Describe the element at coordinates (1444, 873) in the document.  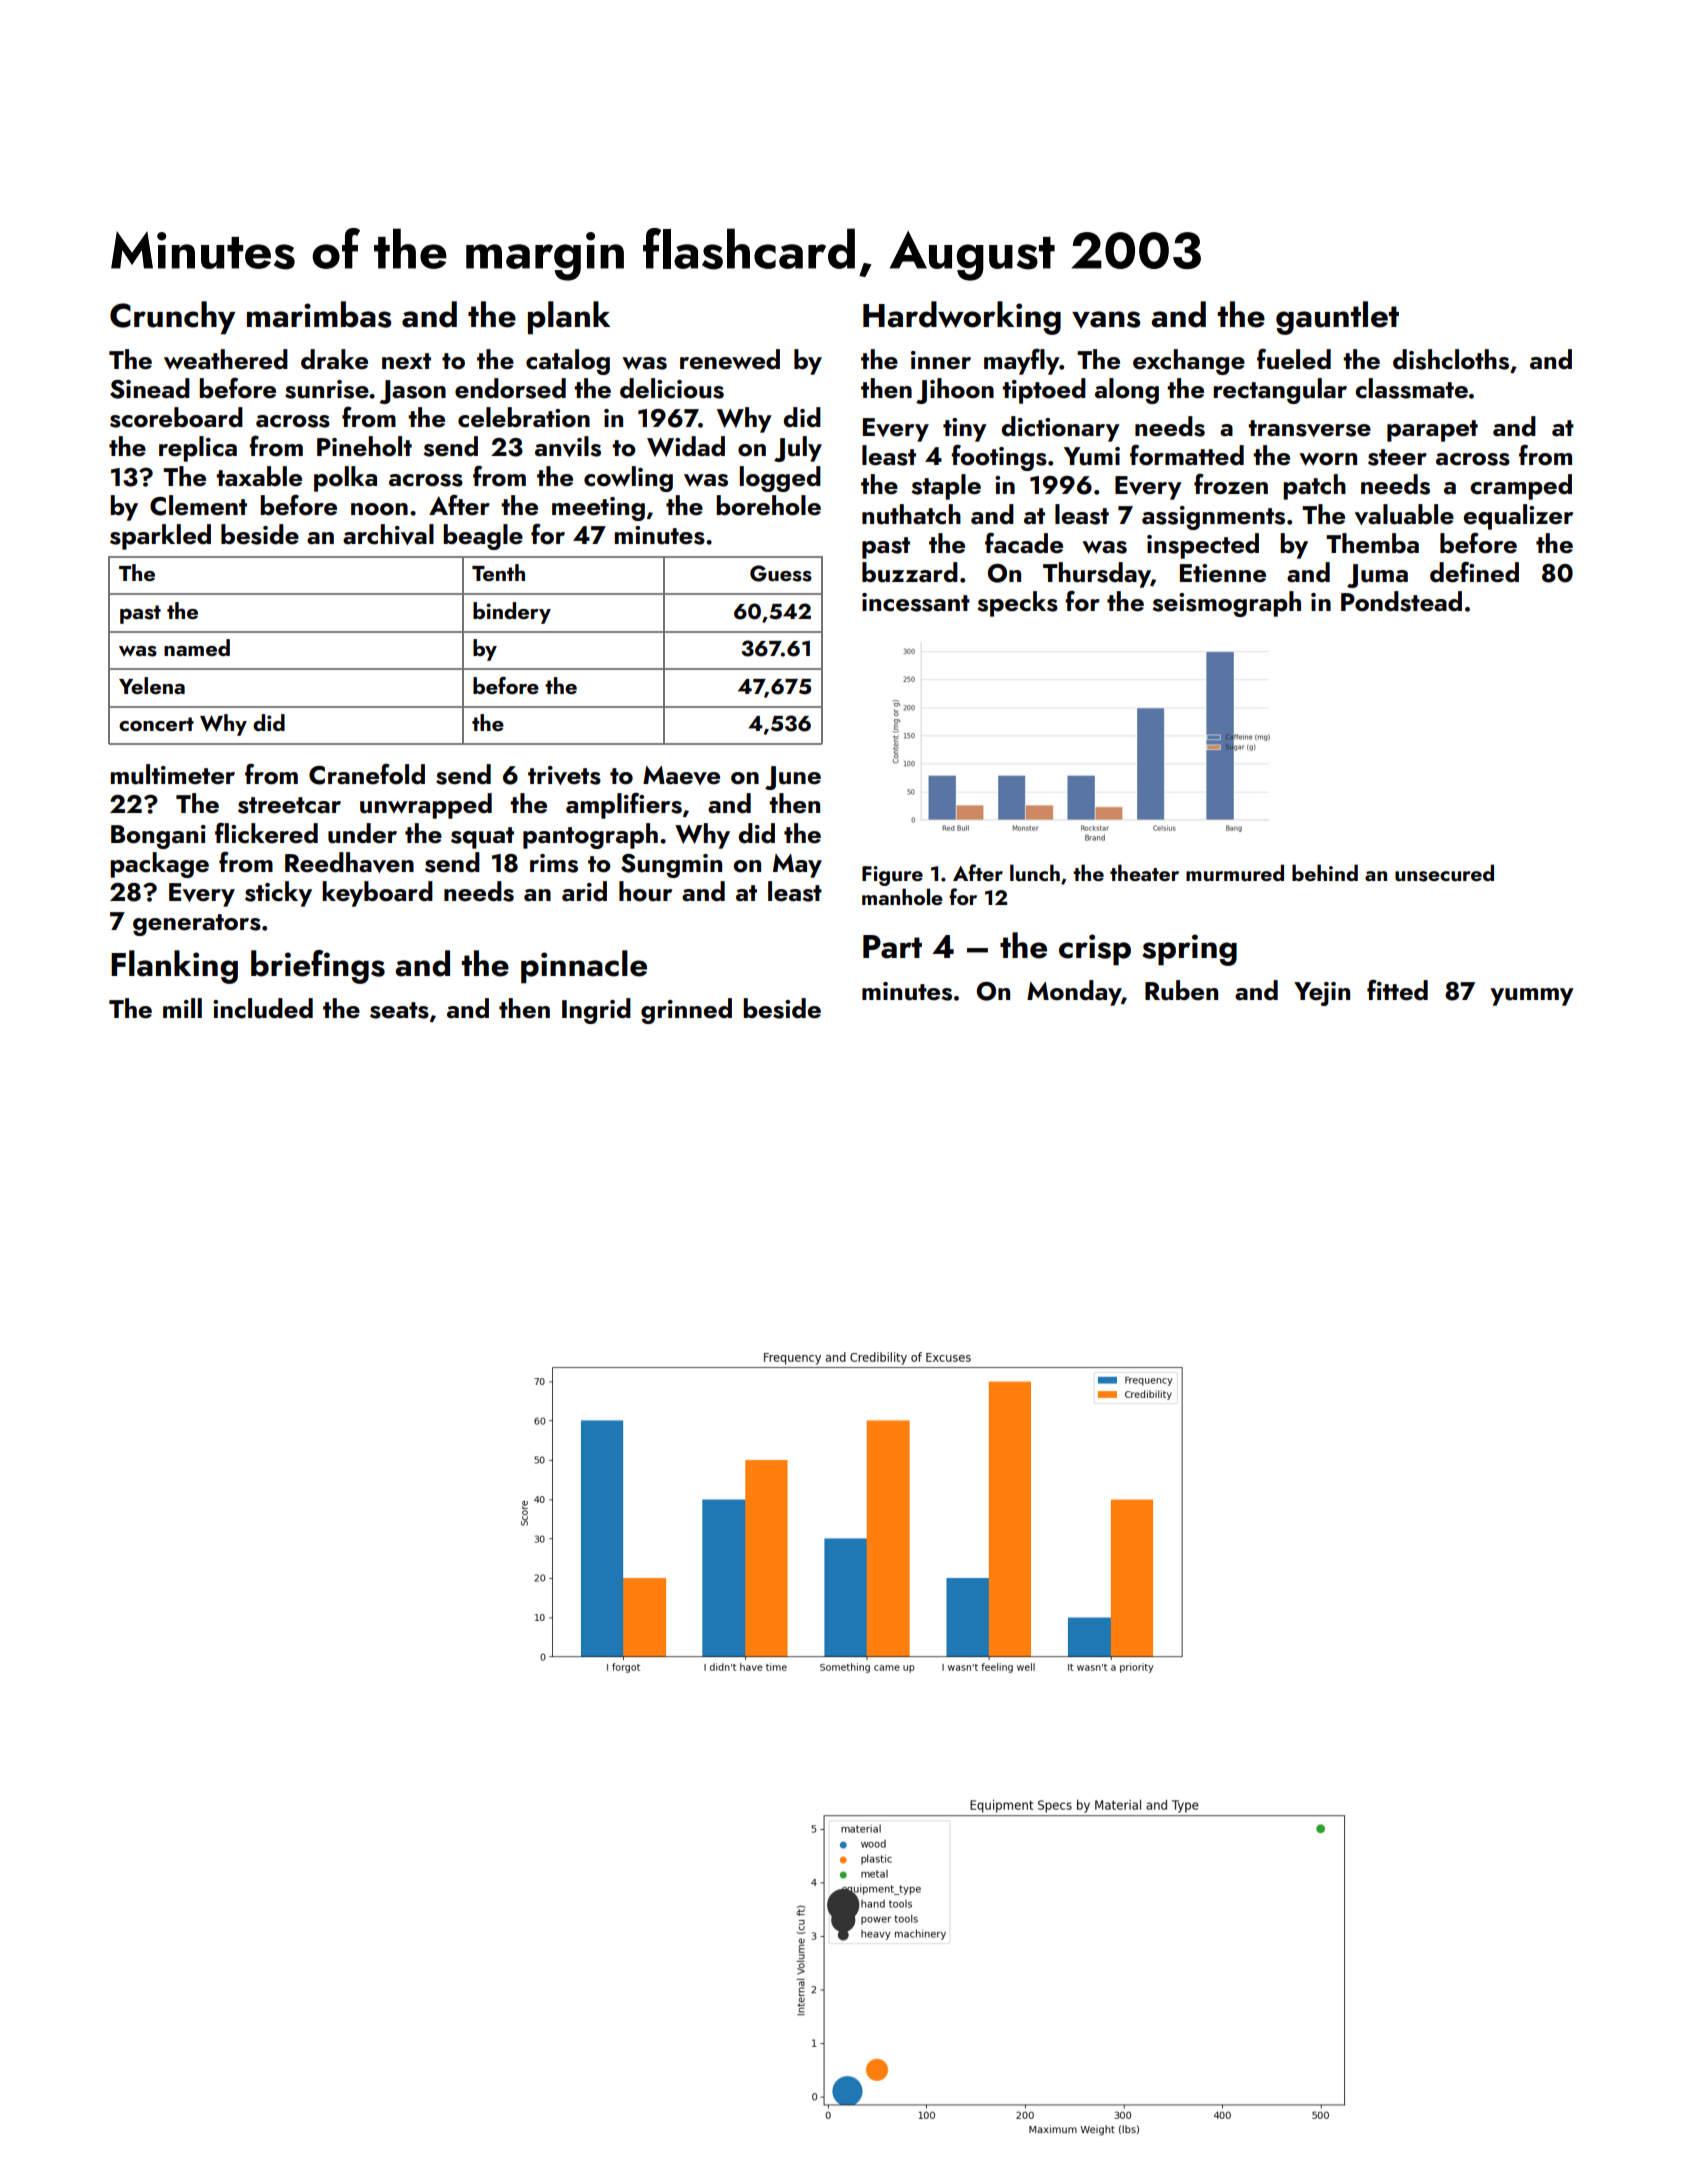
I see `unsecured` at that location.
